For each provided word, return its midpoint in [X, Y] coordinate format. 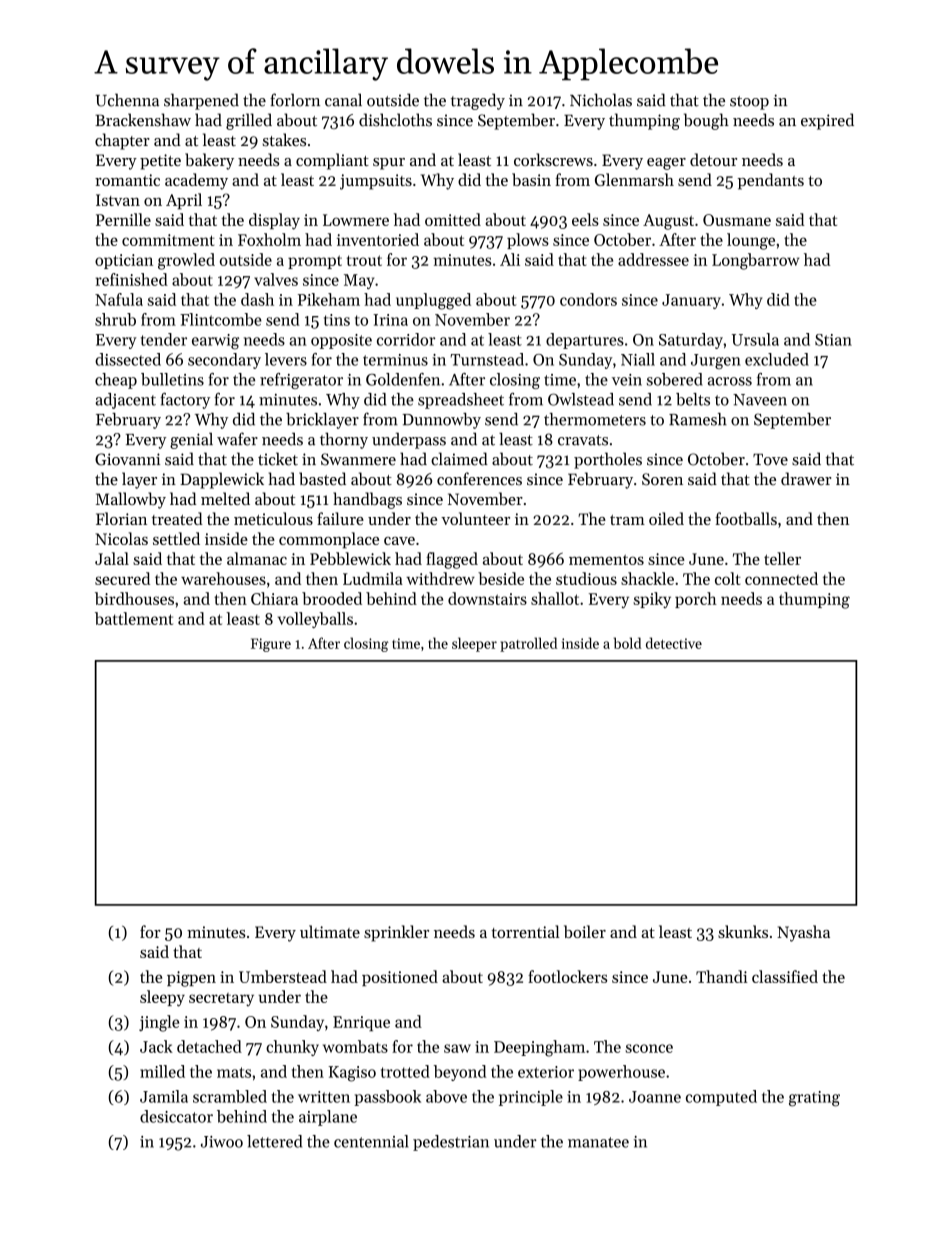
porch [696, 600]
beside [501, 578]
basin [531, 179]
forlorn [295, 100]
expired [827, 121]
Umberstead [283, 976]
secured [122, 578]
